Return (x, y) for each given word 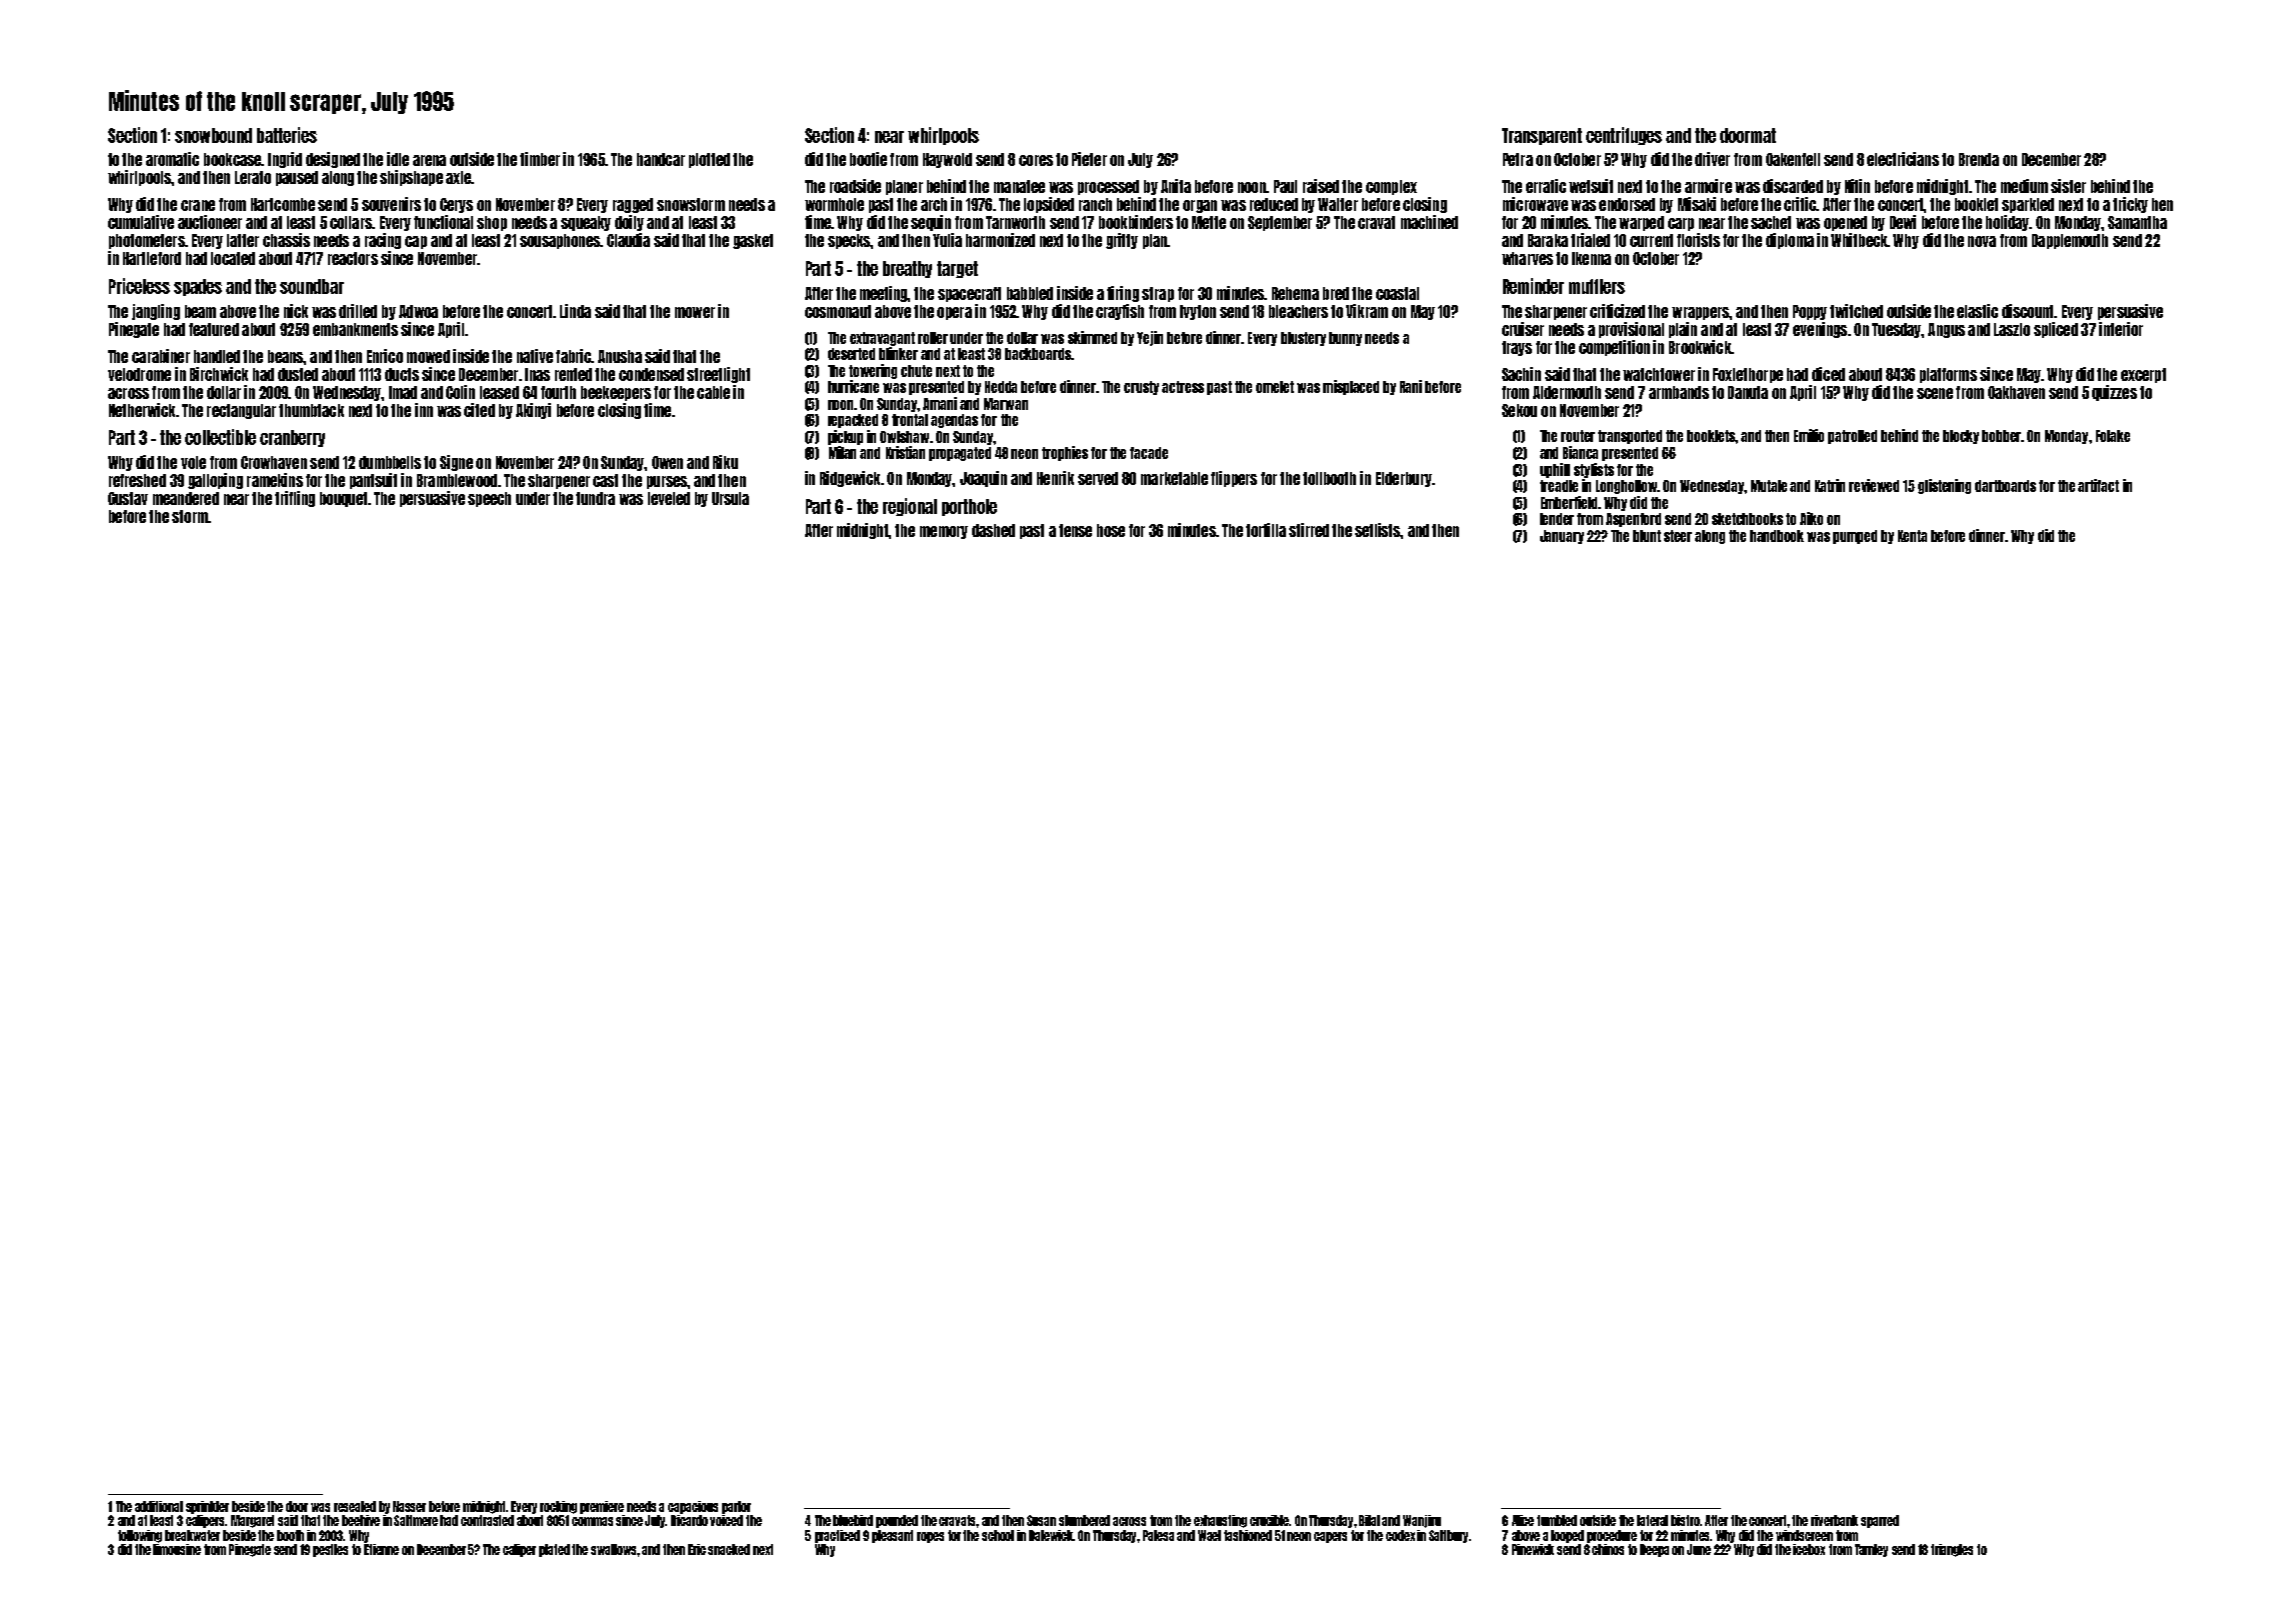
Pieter (1089, 159)
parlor (736, 1507)
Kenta (1912, 536)
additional (159, 1506)
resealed (355, 1506)
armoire (1708, 186)
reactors (353, 258)
